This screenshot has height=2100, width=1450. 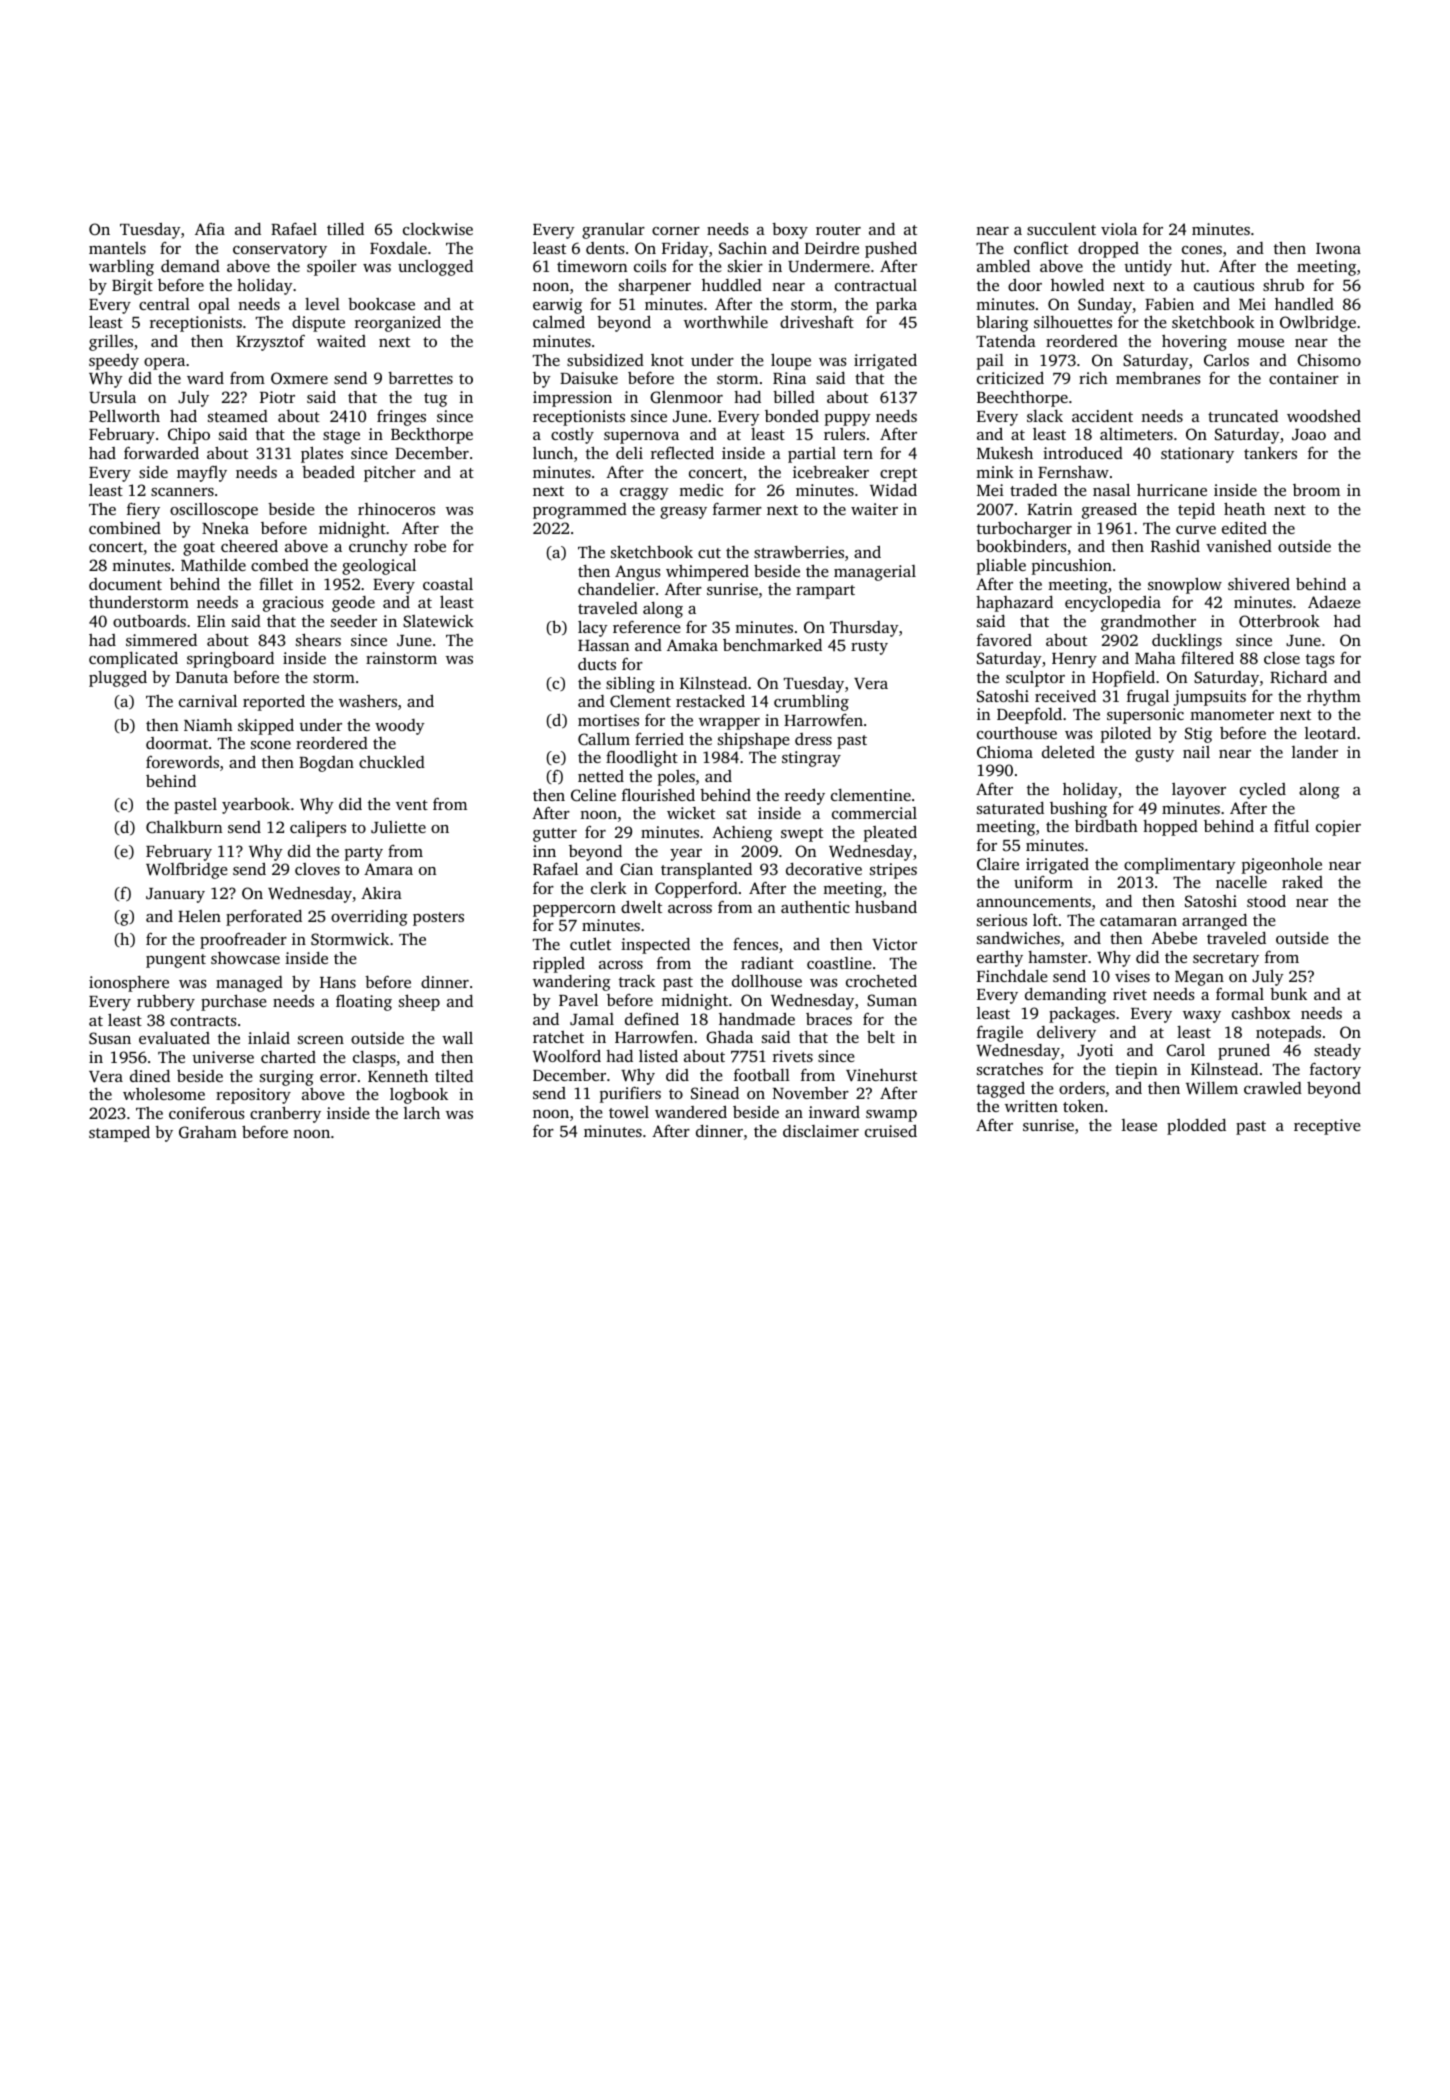 I want to click on simmered, so click(x=161, y=640).
